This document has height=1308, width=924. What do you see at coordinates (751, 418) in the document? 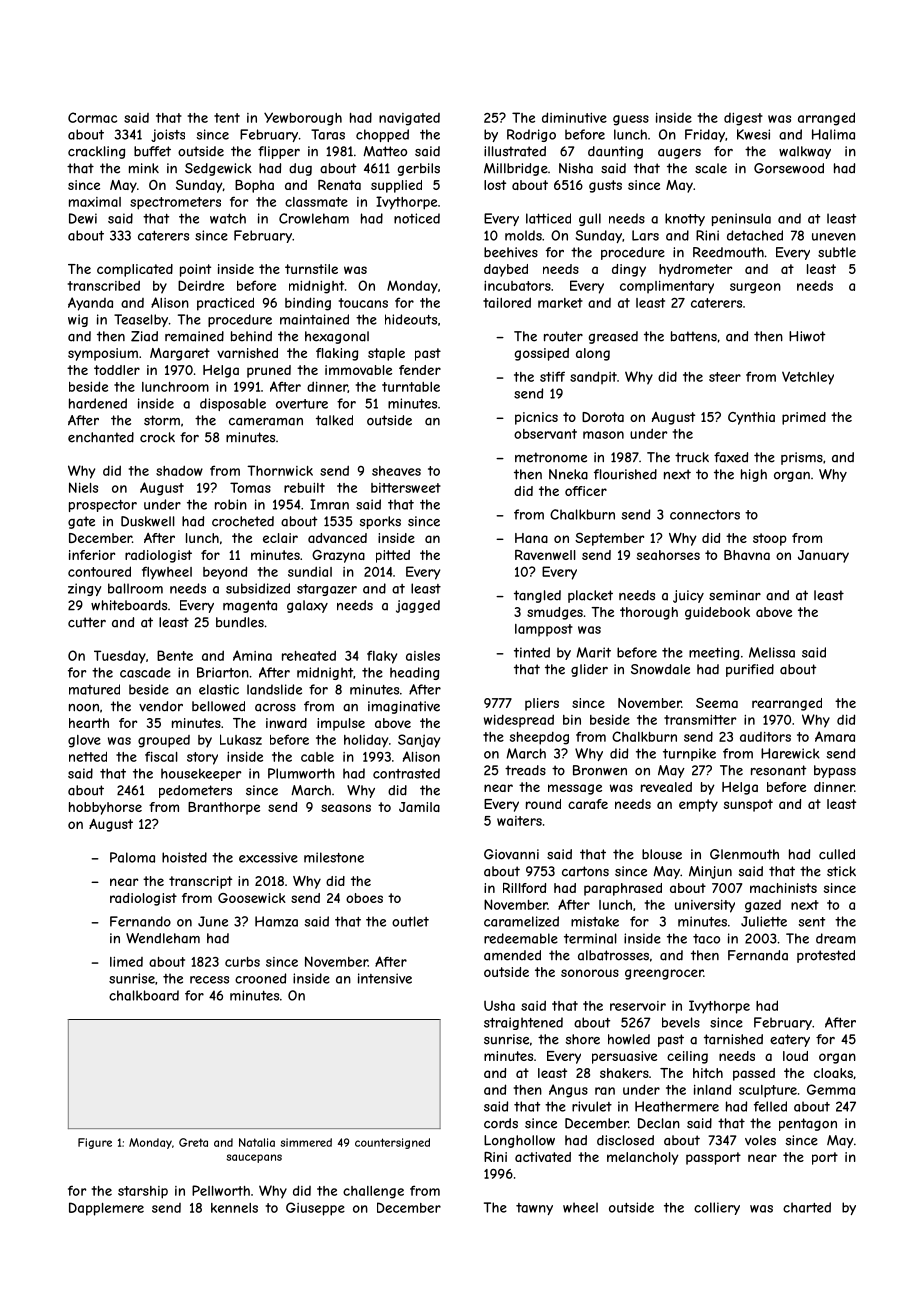
I see `Cynthia` at bounding box center [751, 418].
